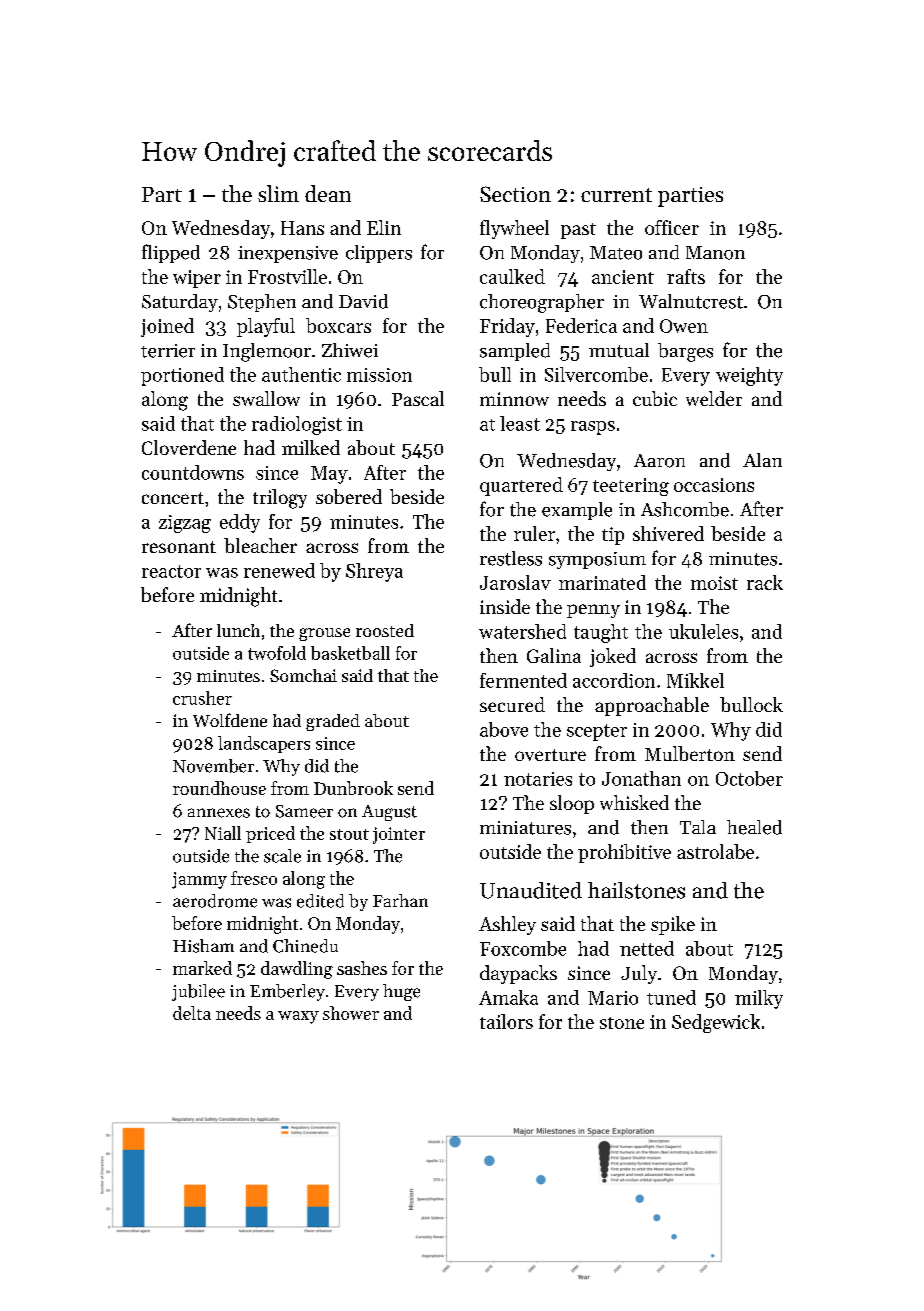 The width and height of the screenshot is (924, 1311). What do you see at coordinates (668, 533) in the screenshot?
I see `shivered` at bounding box center [668, 533].
